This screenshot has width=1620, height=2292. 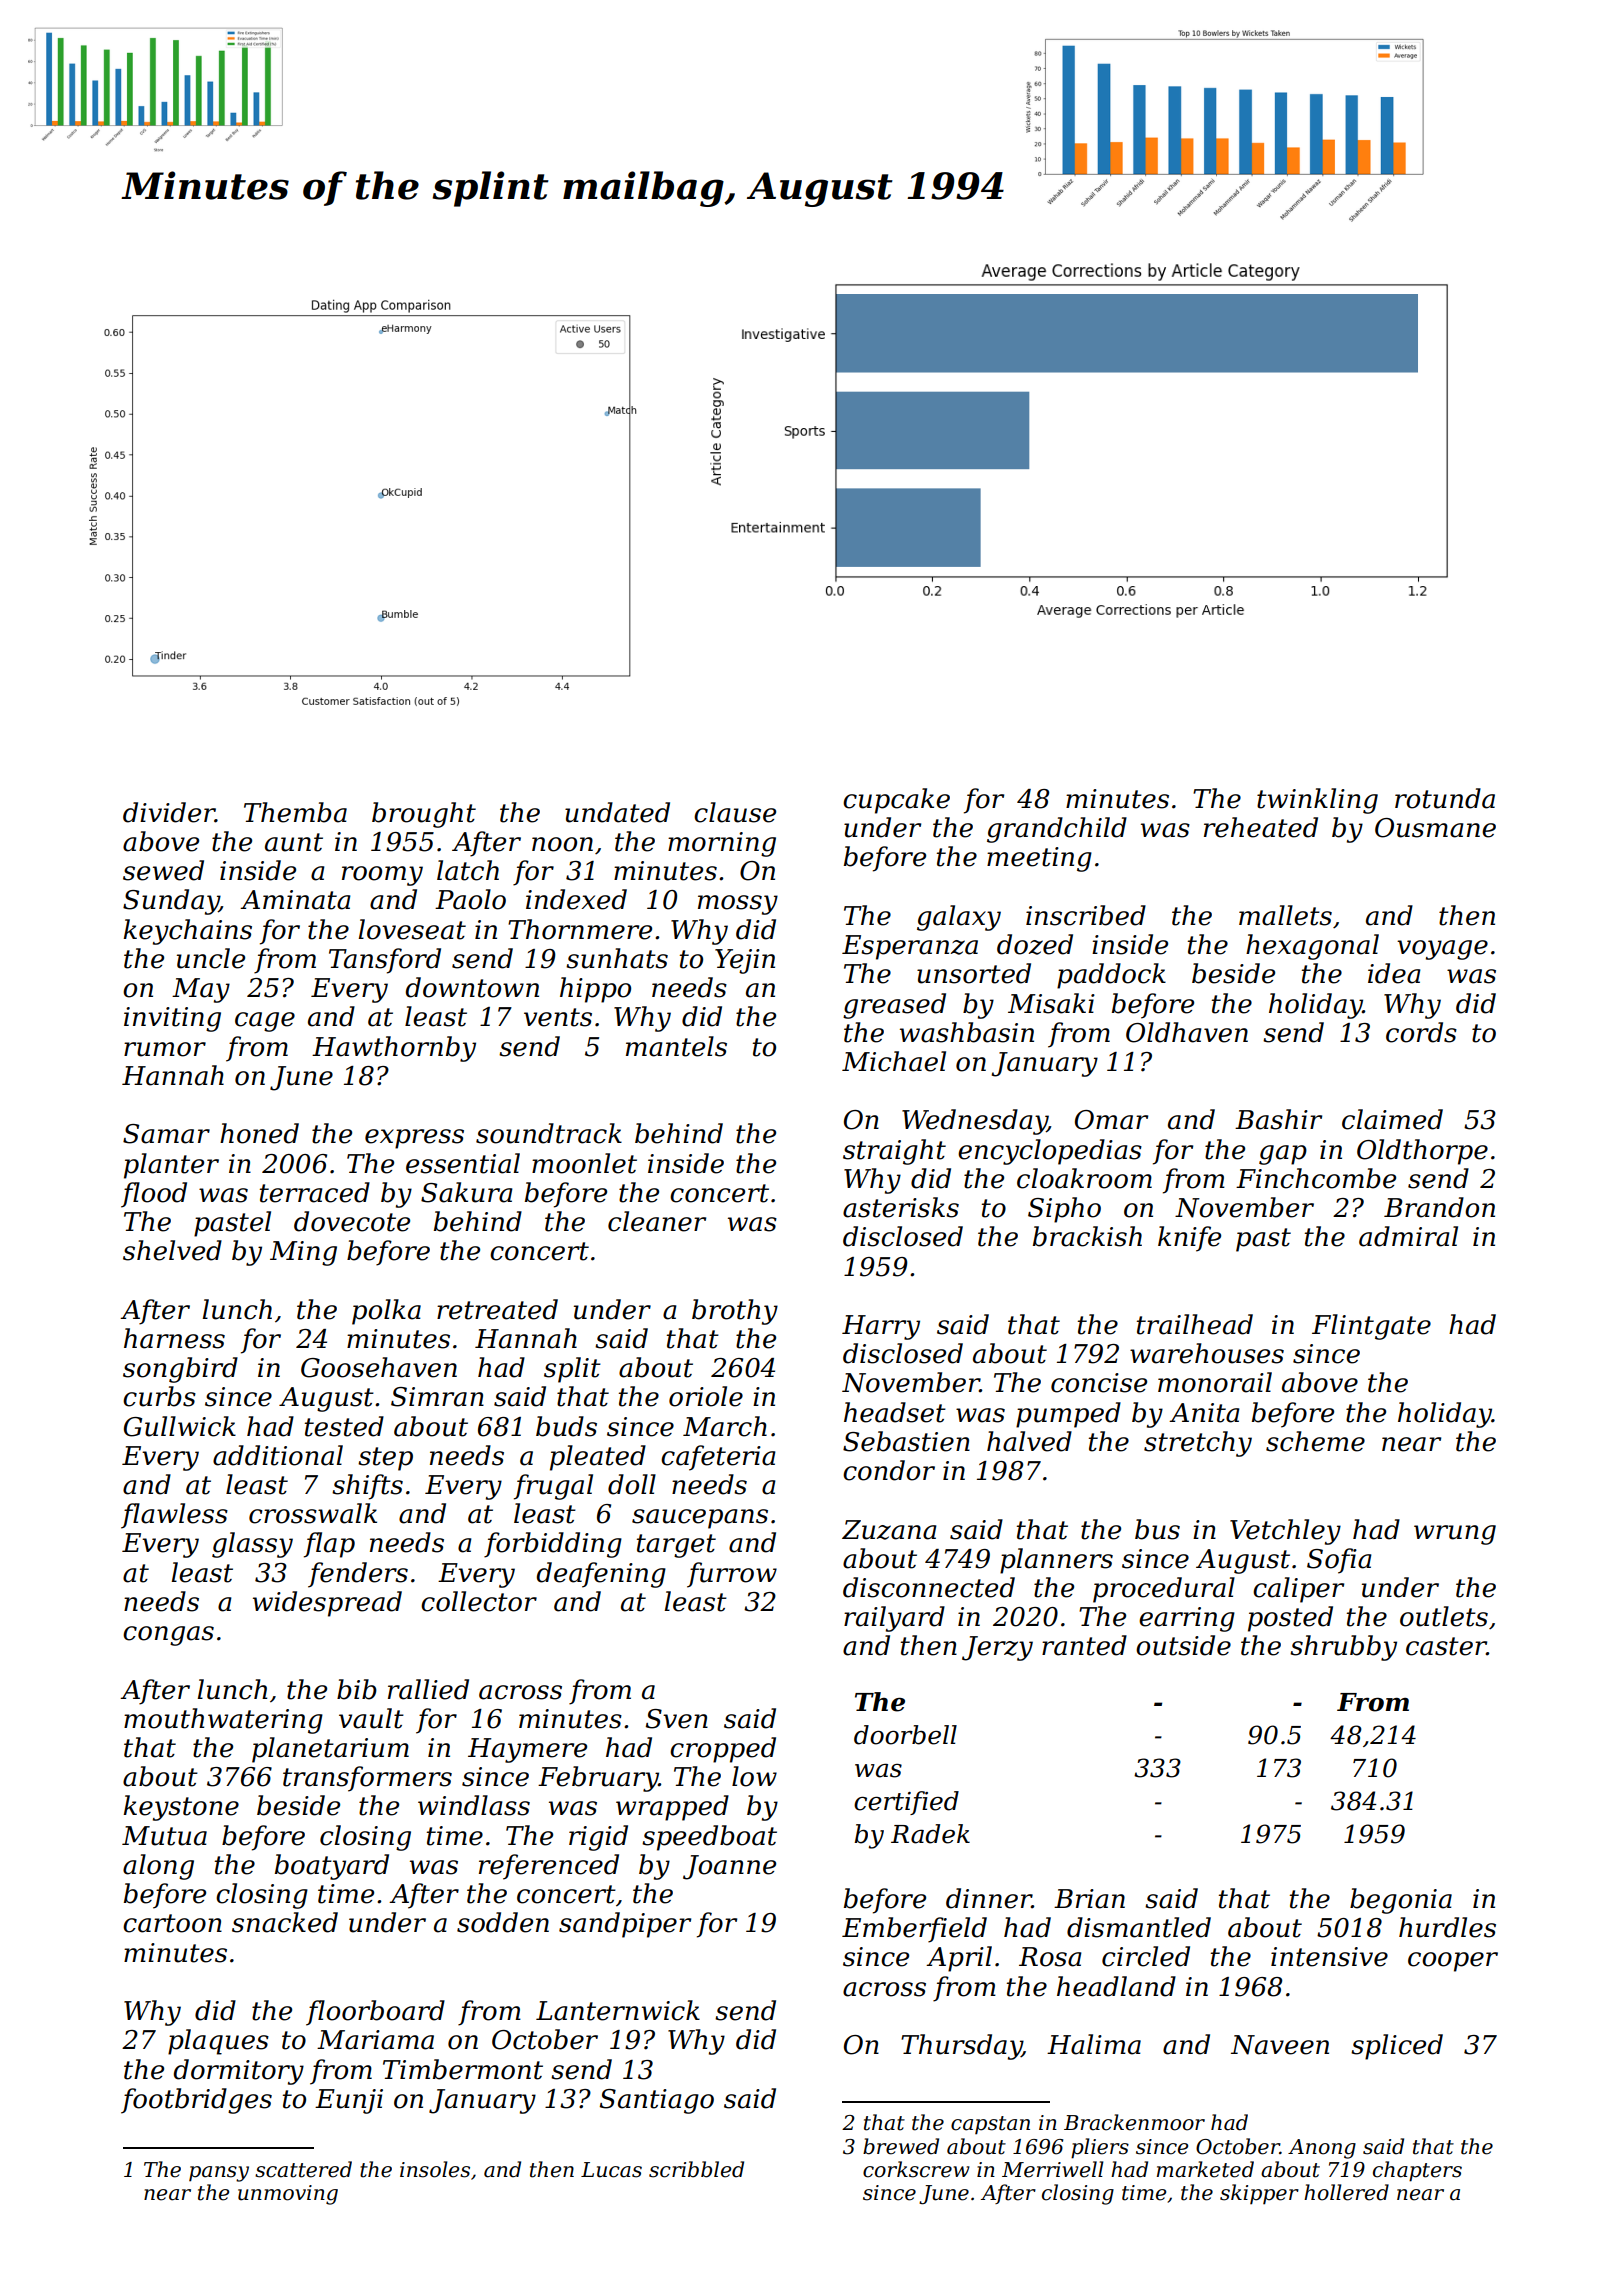 I want to click on fenders, so click(x=358, y=1575).
